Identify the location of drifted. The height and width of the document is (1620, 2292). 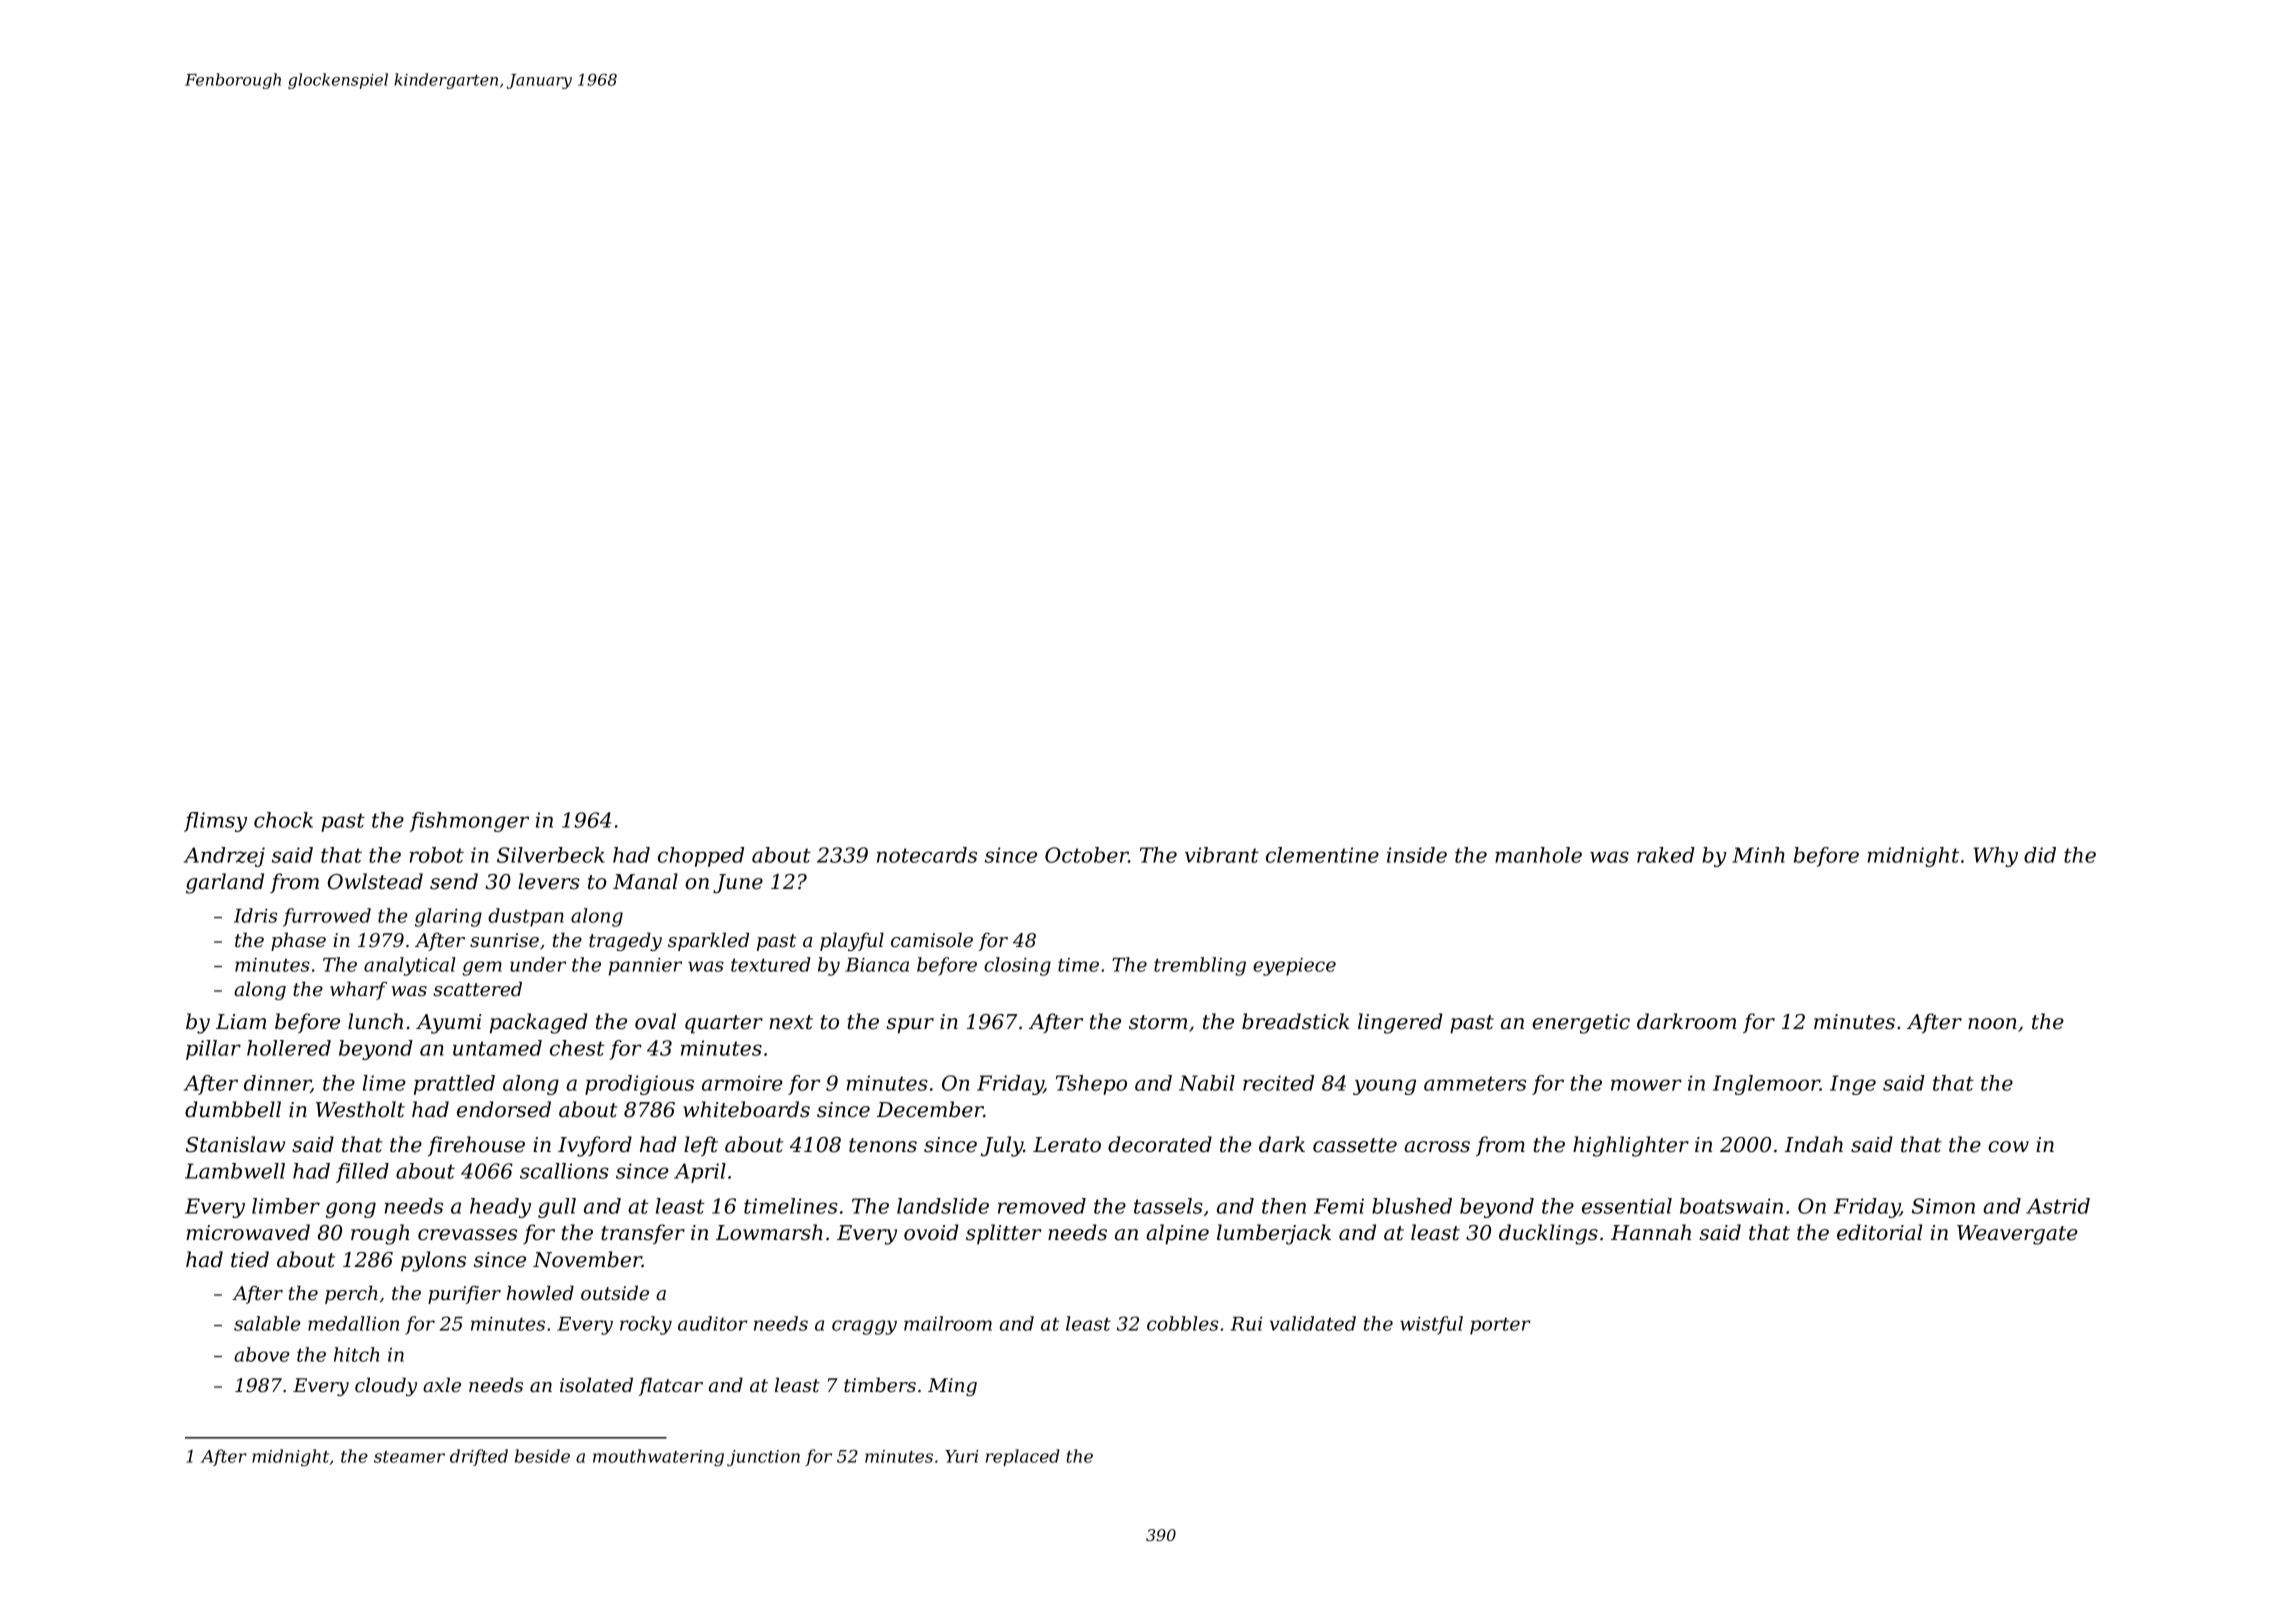
(479, 1457).
